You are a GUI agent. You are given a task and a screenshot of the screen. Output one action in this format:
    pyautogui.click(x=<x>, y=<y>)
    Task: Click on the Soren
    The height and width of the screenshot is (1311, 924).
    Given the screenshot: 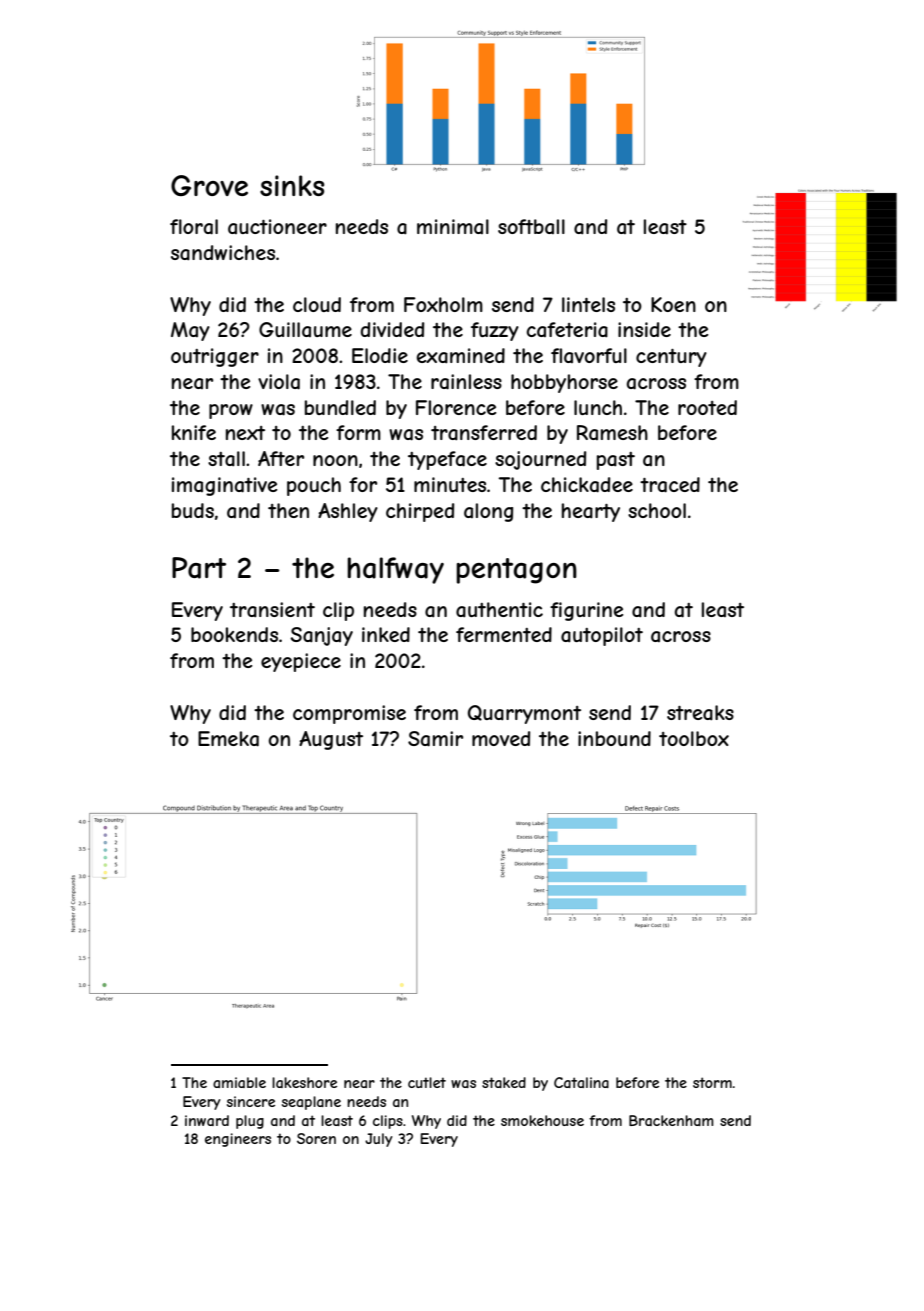 What is the action you would take?
    pyautogui.click(x=316, y=1138)
